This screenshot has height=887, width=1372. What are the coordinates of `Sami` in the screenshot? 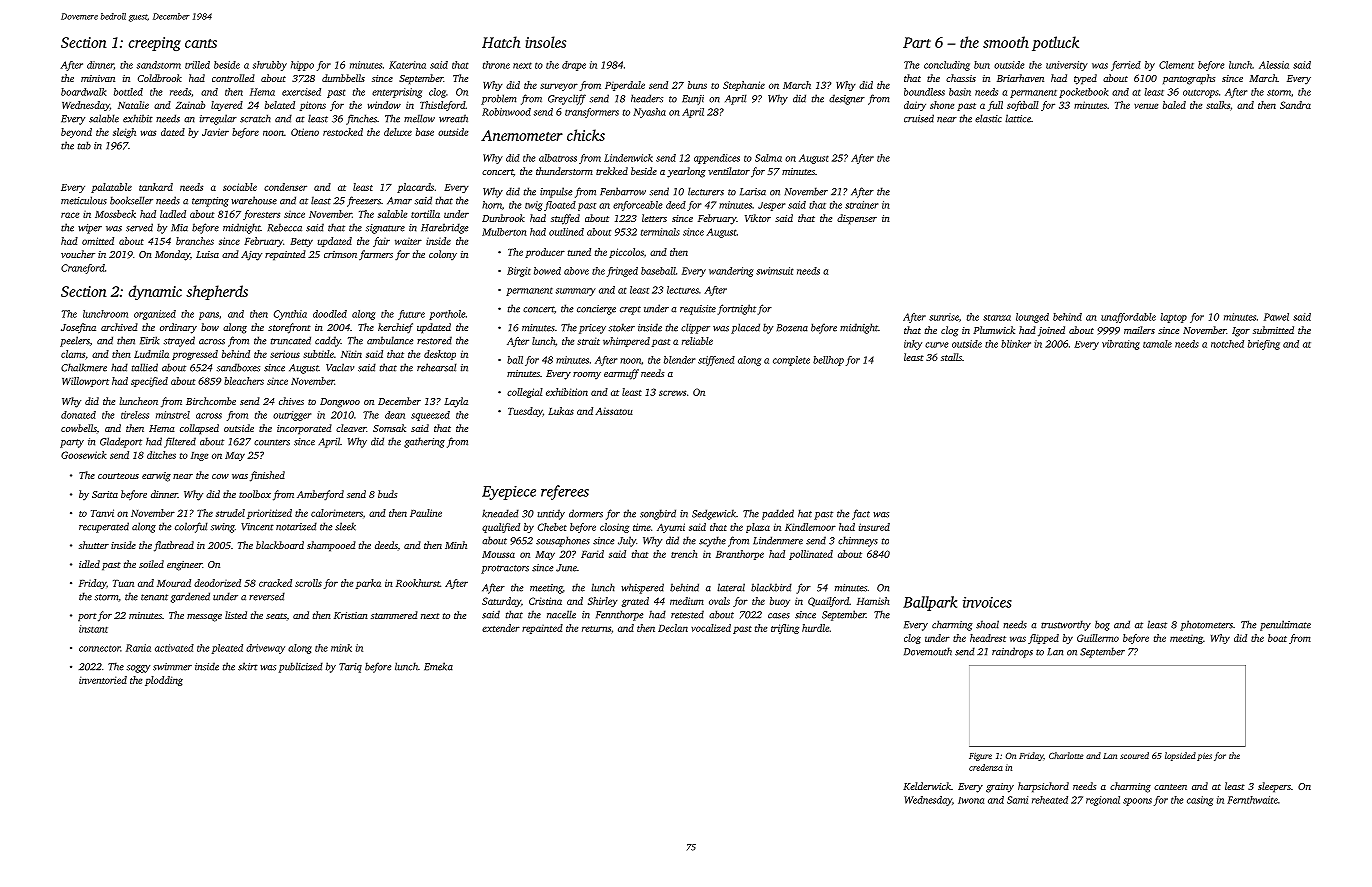 It's located at (1017, 800).
